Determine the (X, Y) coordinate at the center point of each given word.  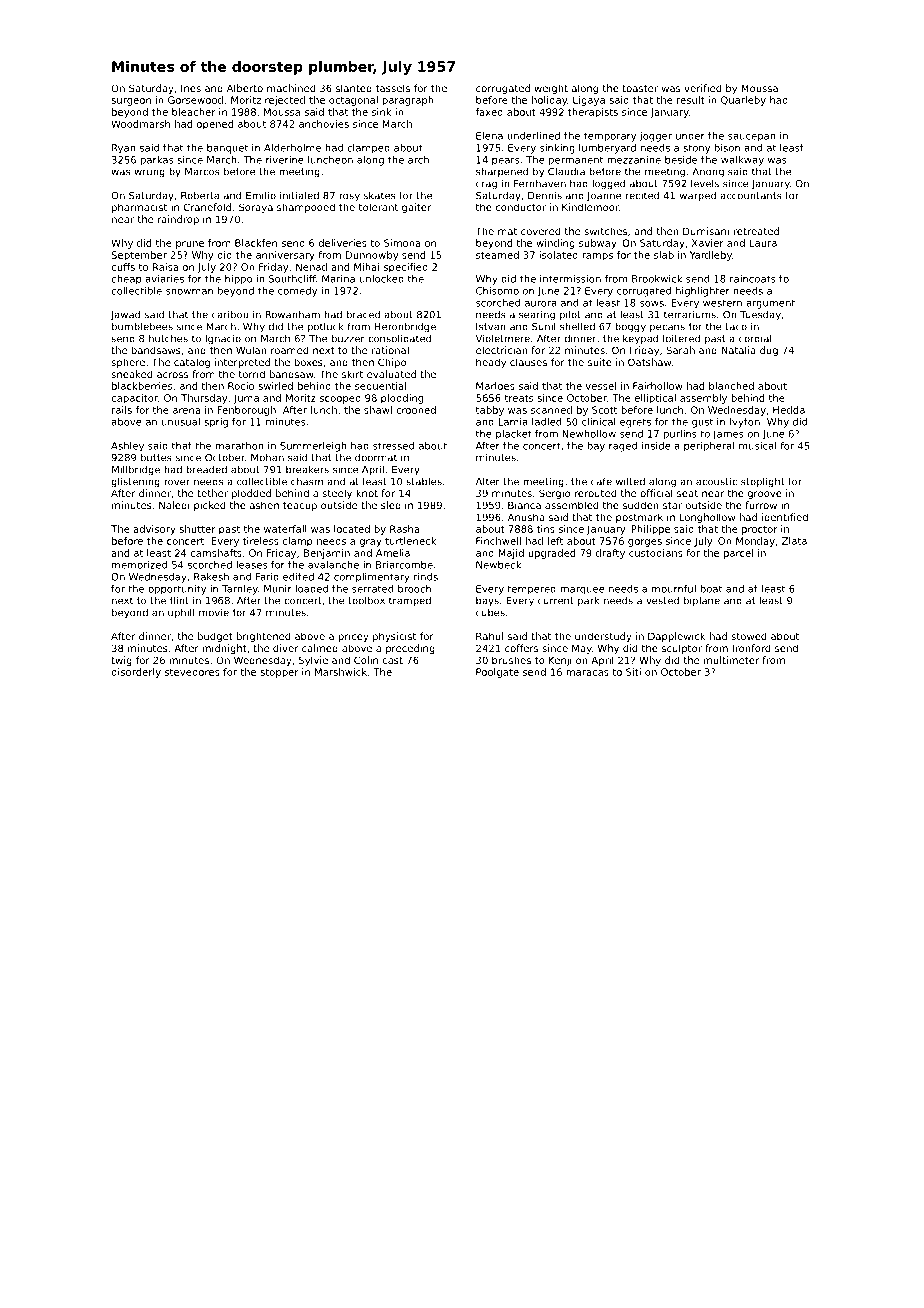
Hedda (789, 410)
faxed (489, 112)
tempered (531, 590)
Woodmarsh (140, 124)
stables (424, 481)
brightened (263, 637)
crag (486, 185)
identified (785, 517)
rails (122, 410)
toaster (640, 88)
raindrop (178, 220)
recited (642, 195)
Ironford (751, 648)
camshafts (216, 553)
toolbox (366, 600)
